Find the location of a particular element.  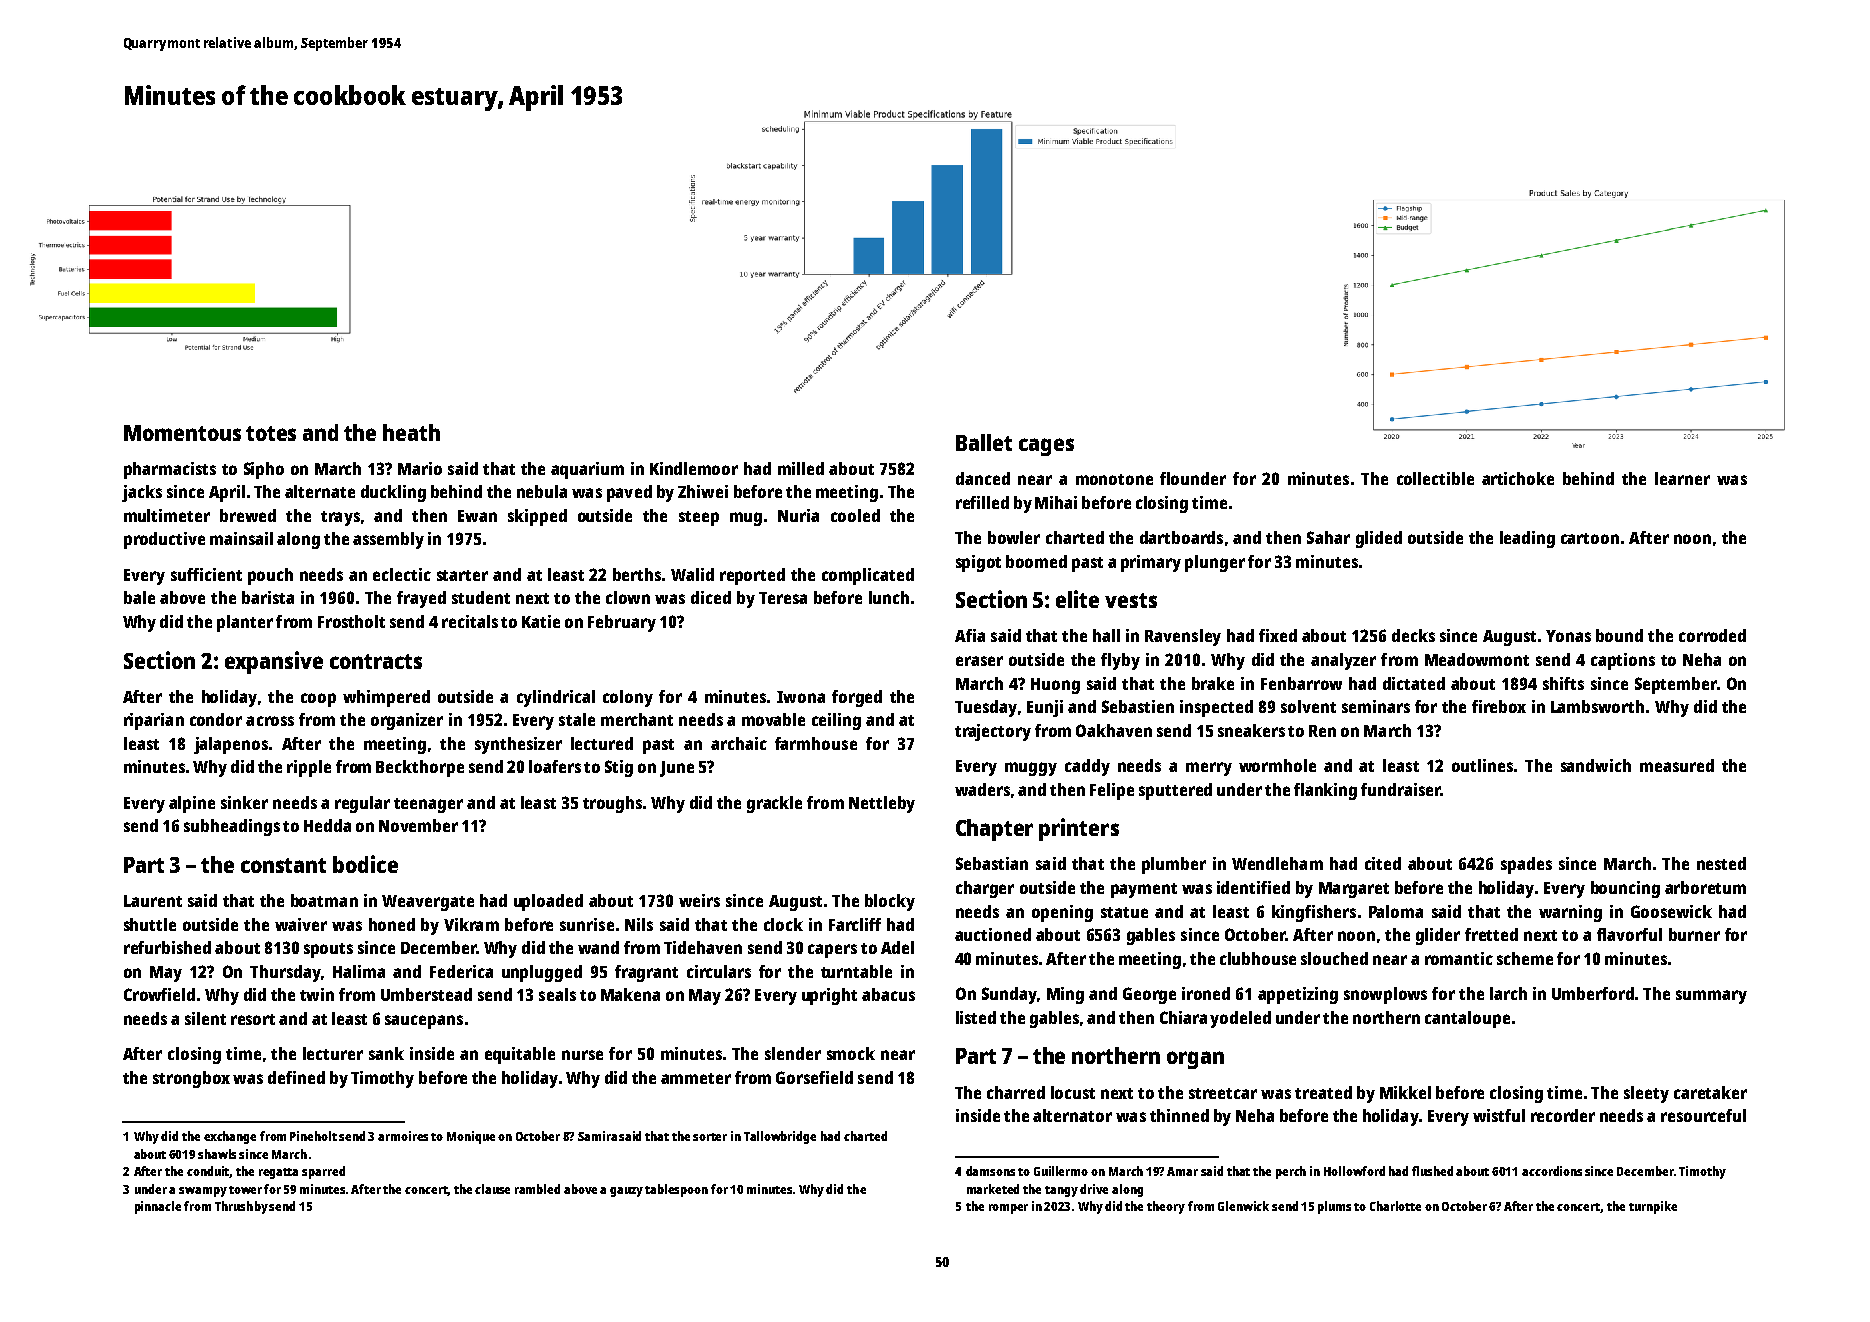

theory is located at coordinates (1166, 1207).
